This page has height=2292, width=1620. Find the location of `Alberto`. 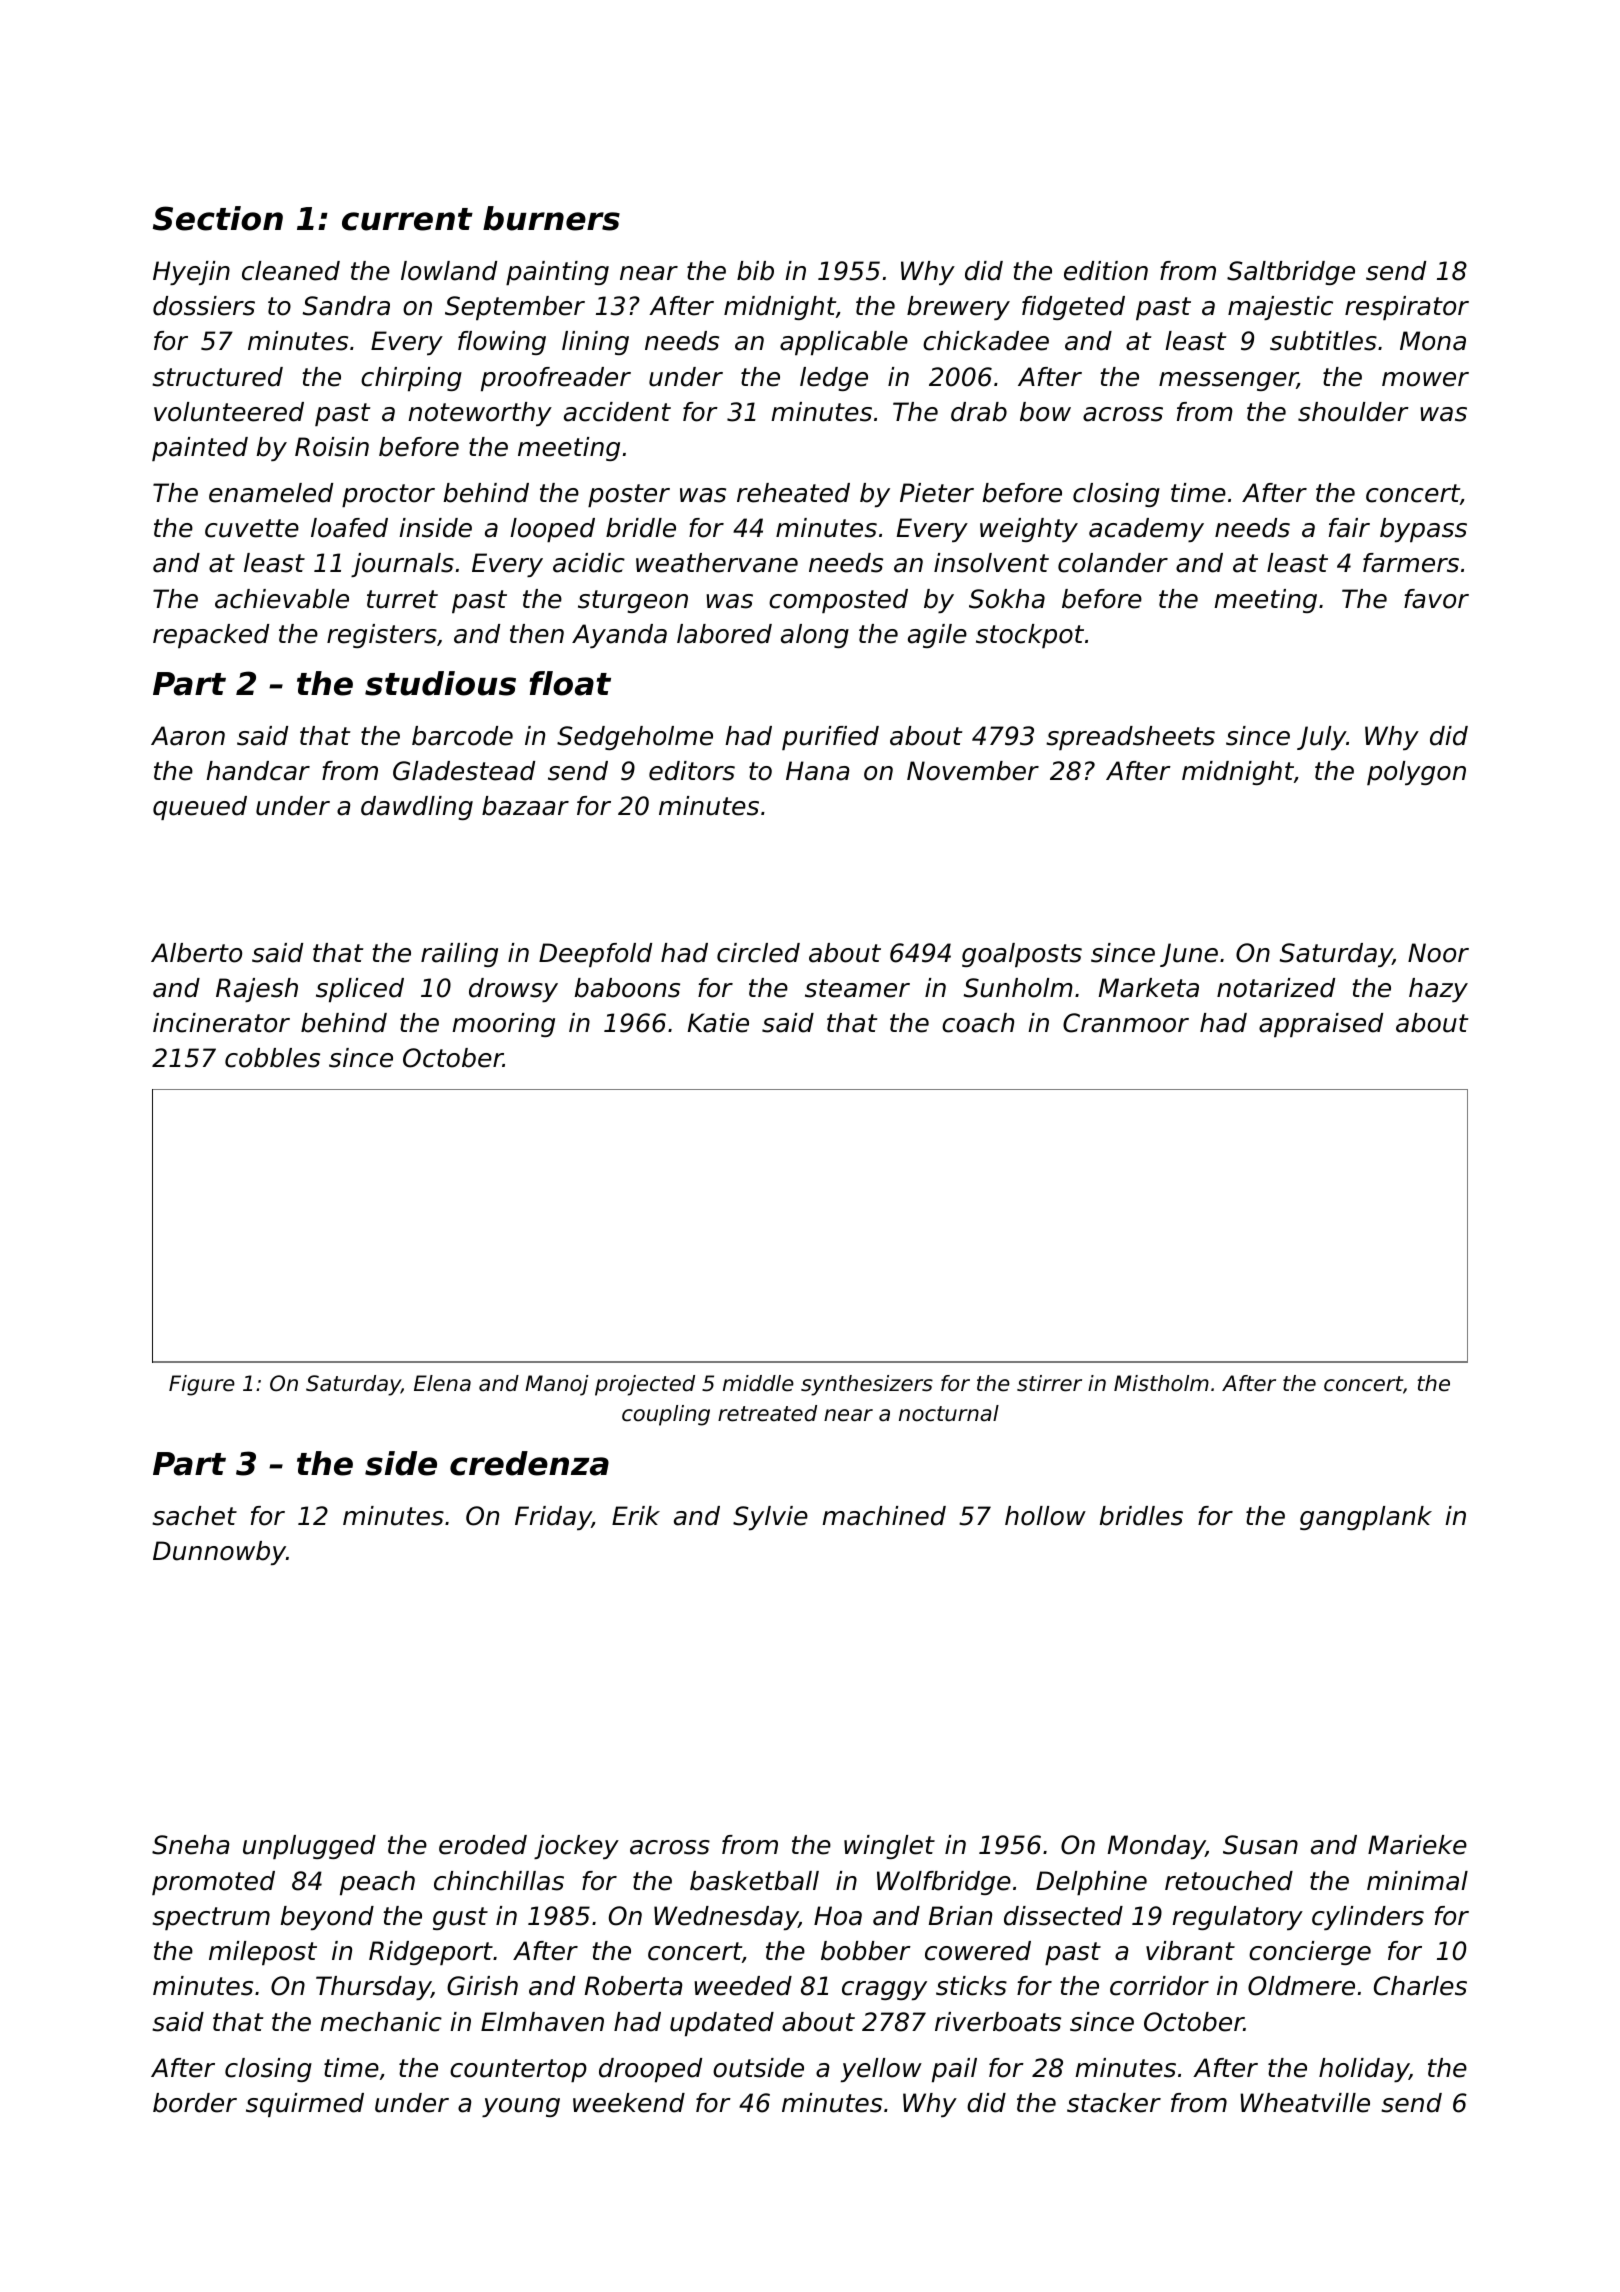

Alberto is located at coordinates (196, 953).
